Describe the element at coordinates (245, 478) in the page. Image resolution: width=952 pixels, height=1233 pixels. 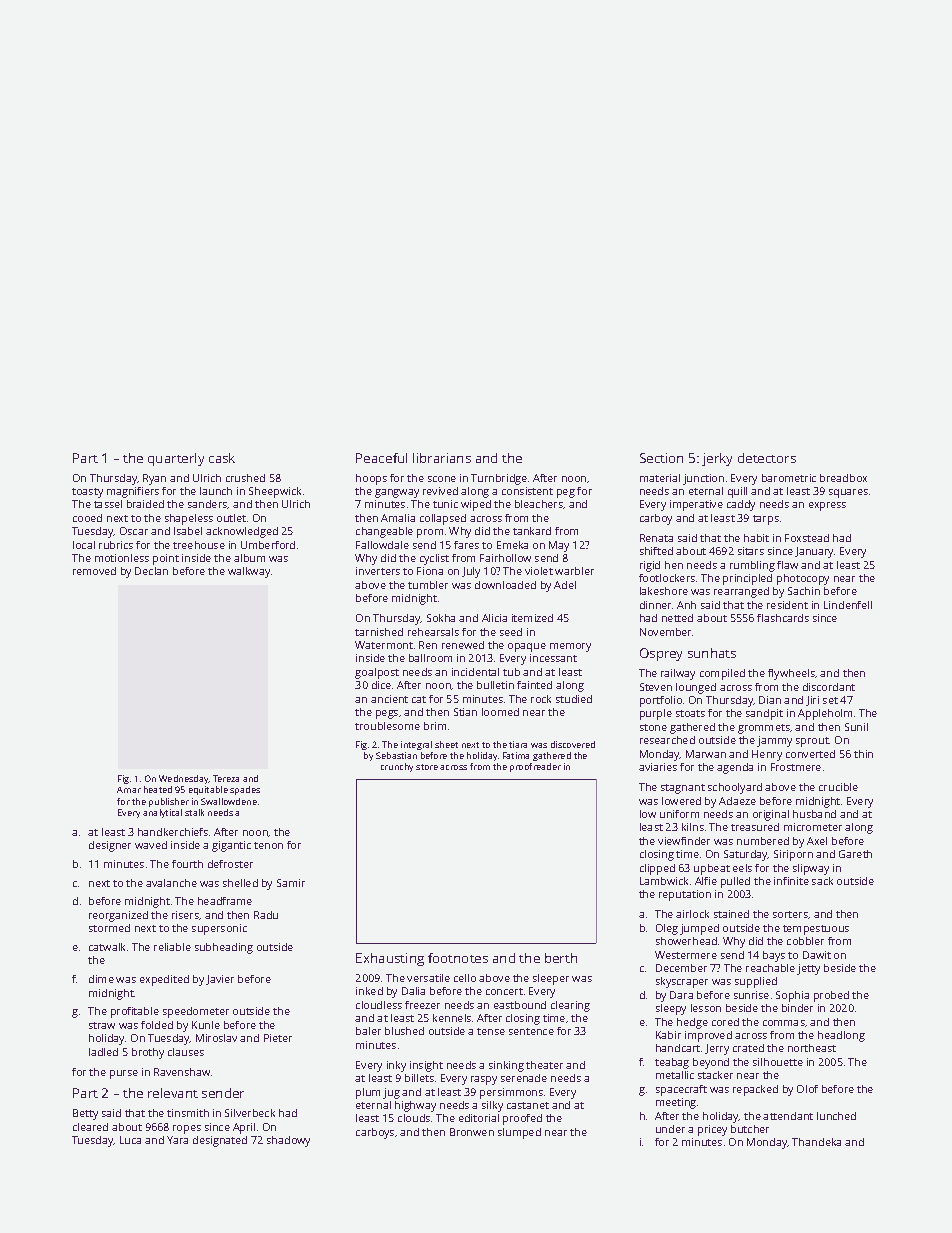
I see `crushed` at that location.
